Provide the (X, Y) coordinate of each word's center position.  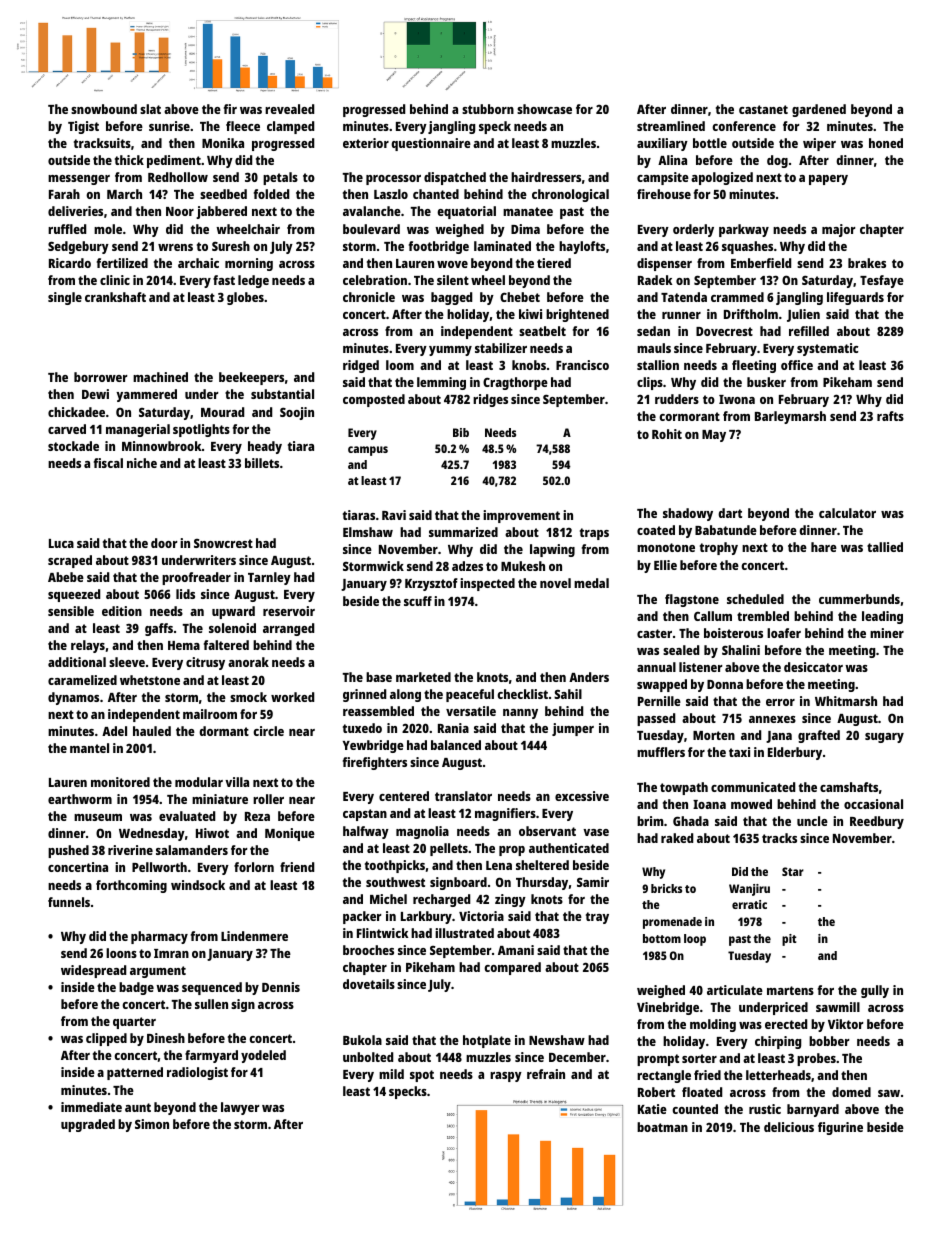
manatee (528, 211)
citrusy (205, 663)
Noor (180, 211)
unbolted (368, 1057)
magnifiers (505, 814)
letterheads (778, 1075)
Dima (525, 229)
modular (199, 782)
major (839, 230)
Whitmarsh (846, 701)
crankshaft (115, 297)
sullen (211, 1004)
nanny (520, 714)
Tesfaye (882, 281)
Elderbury (795, 753)
